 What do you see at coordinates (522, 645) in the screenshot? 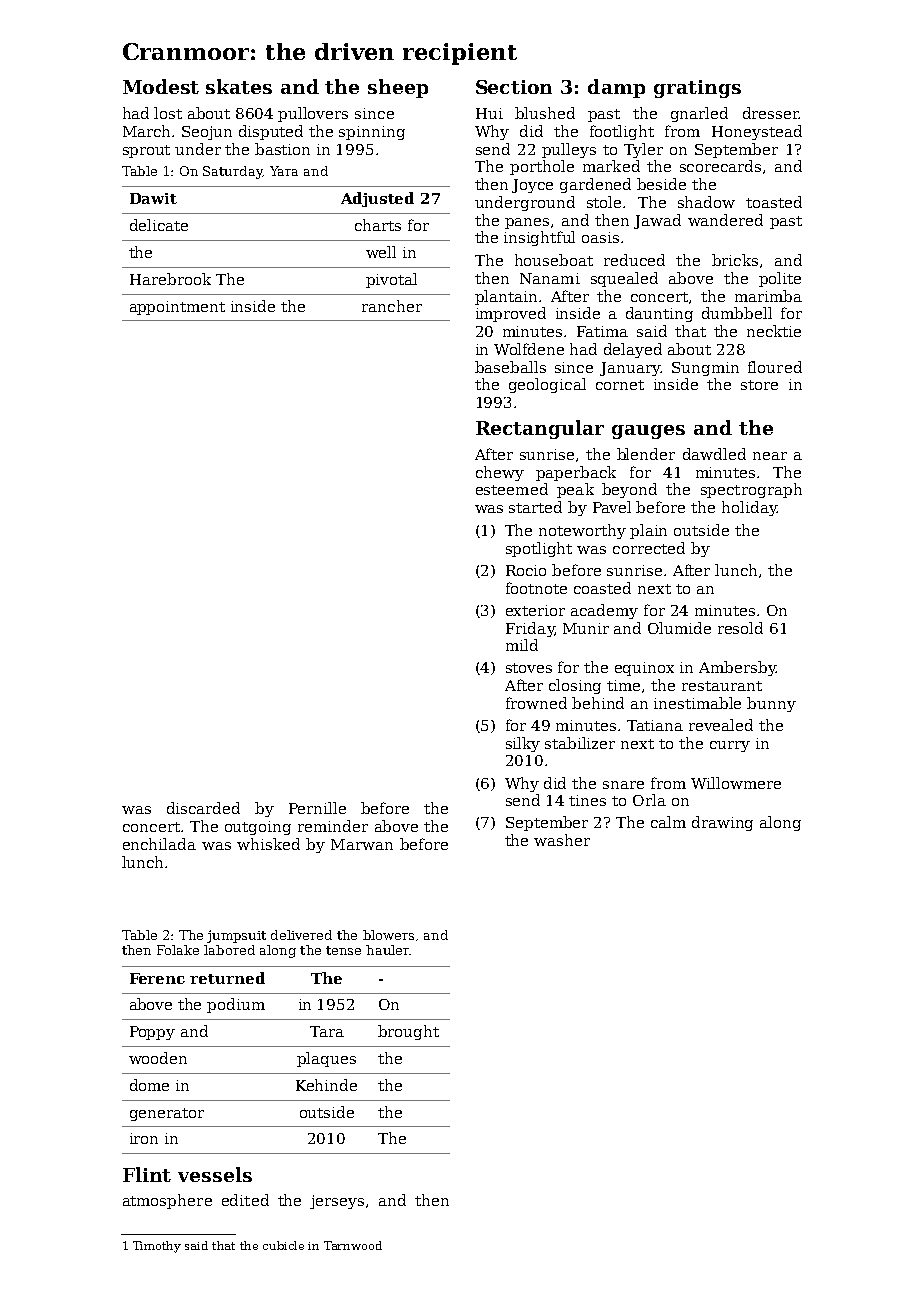
I see `mild` at bounding box center [522, 645].
